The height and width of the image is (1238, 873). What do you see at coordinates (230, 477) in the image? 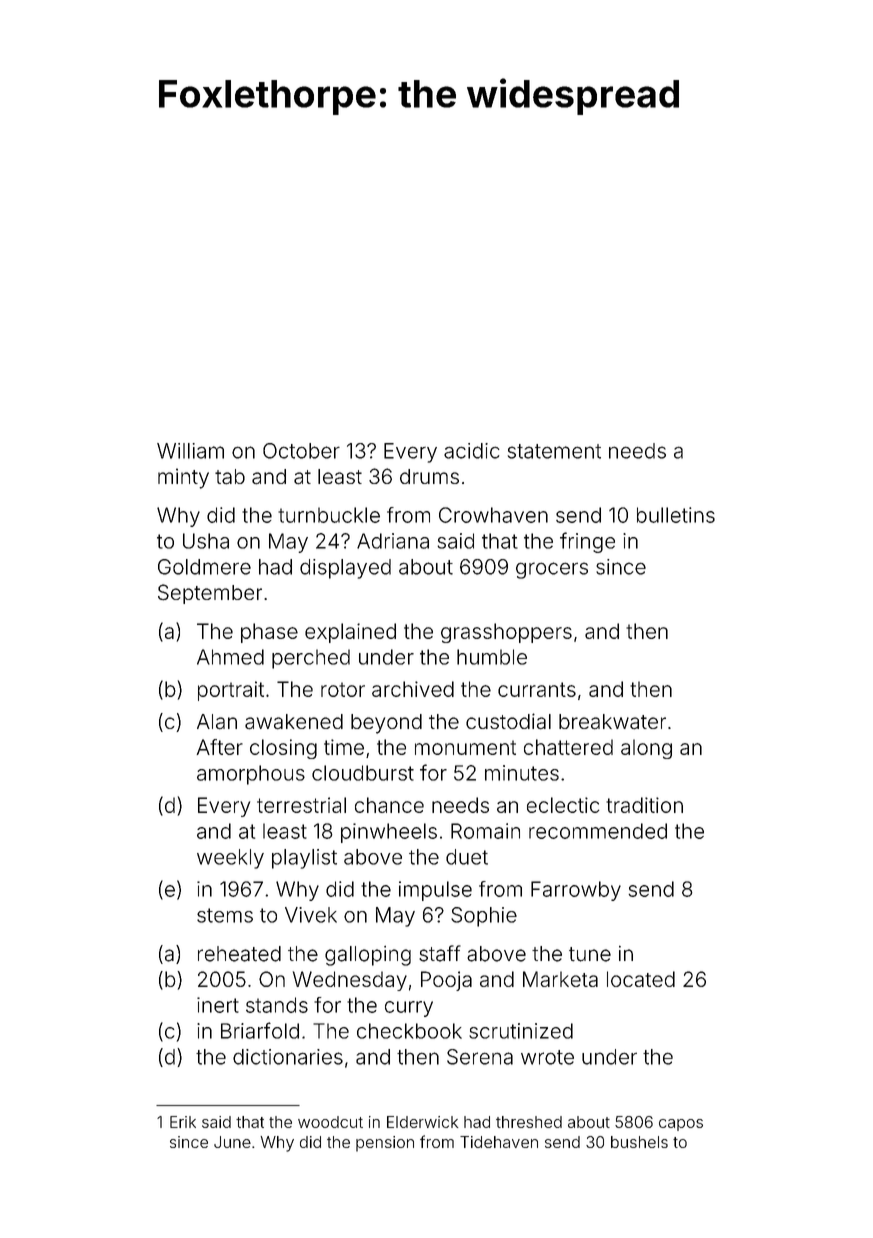
I see `tab` at bounding box center [230, 477].
